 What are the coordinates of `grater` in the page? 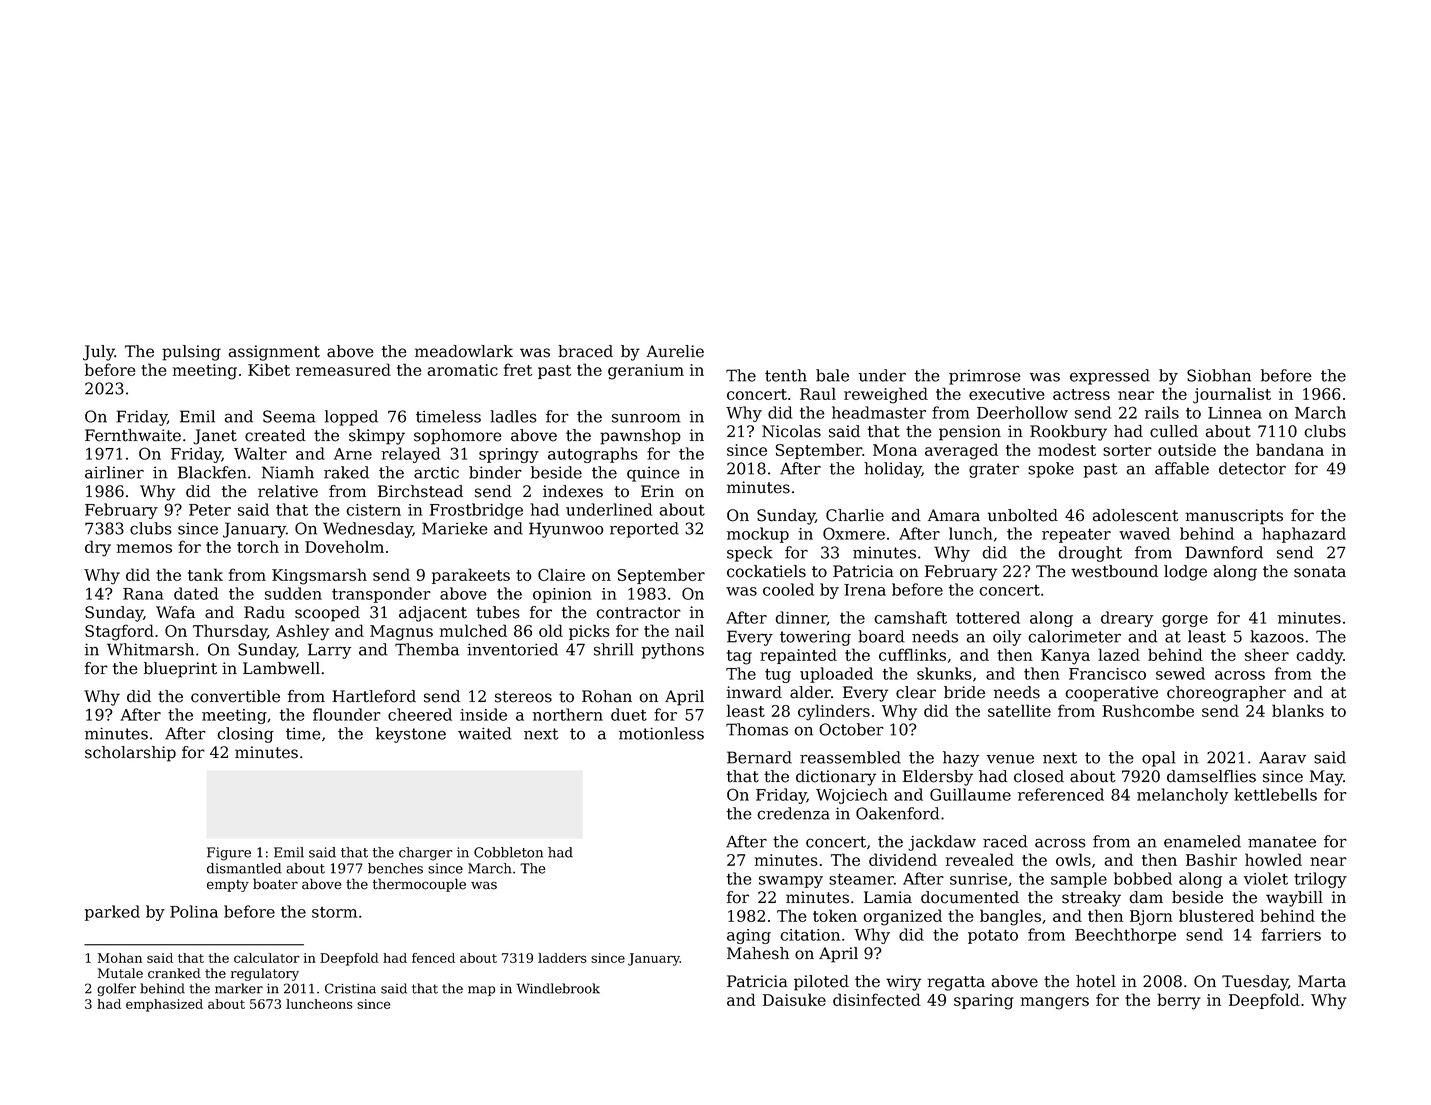 It's located at (994, 470).
